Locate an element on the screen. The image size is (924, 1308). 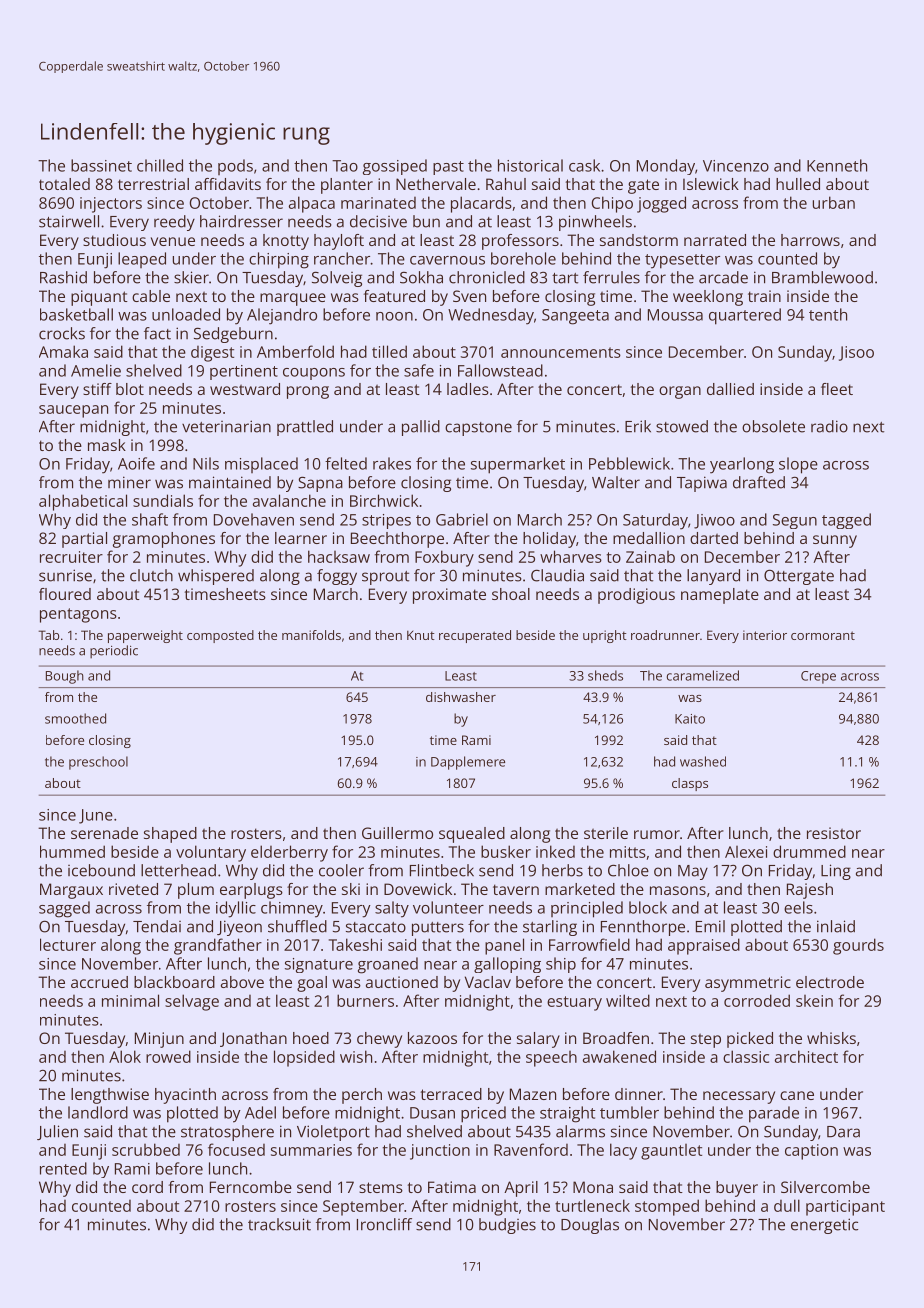
budgies is located at coordinates (507, 1226).
